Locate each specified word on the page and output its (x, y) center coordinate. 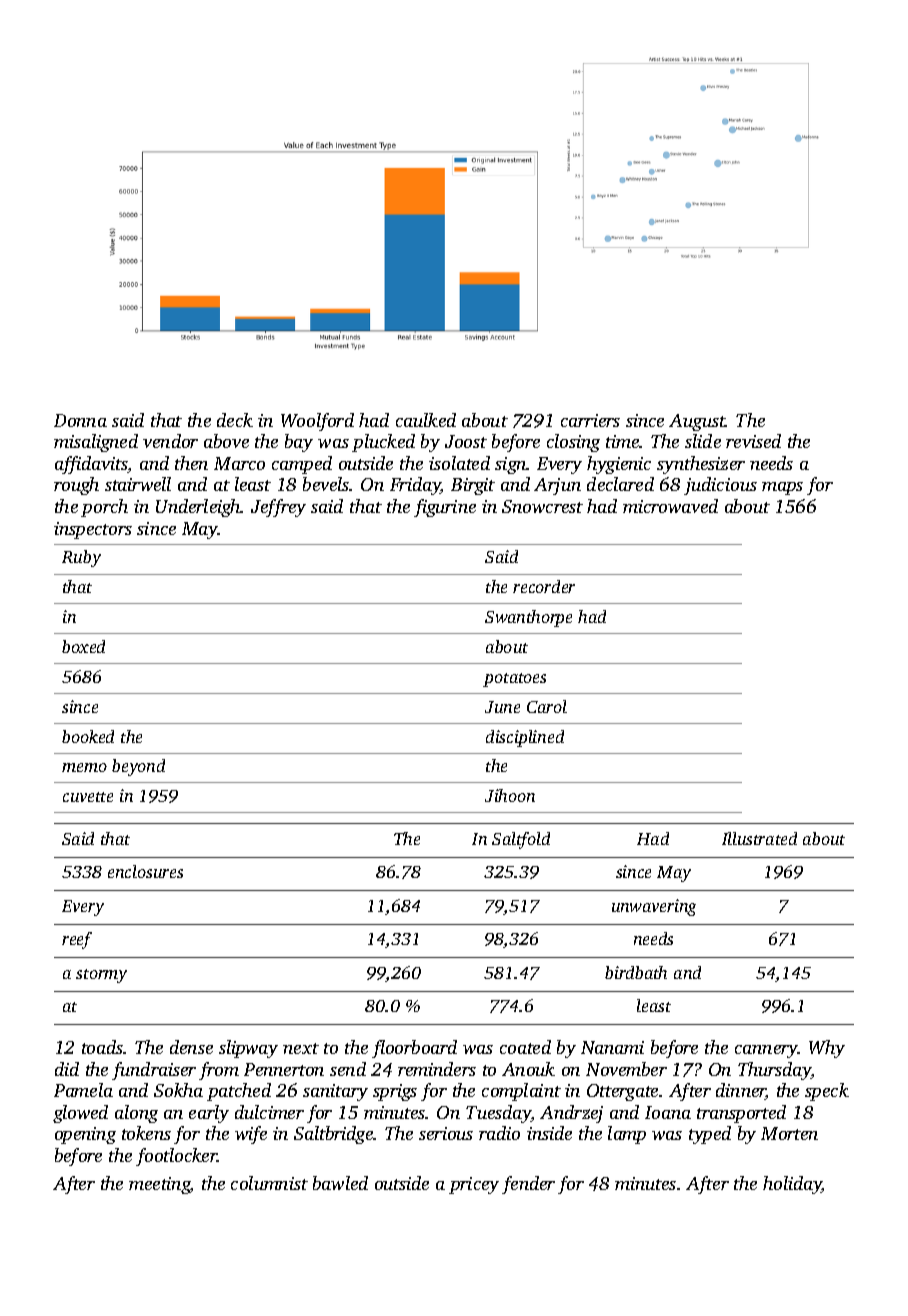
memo (84, 767)
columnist (269, 1183)
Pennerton (284, 1069)
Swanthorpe (528, 618)
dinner (741, 1091)
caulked (426, 420)
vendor (170, 441)
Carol (547, 706)
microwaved (670, 506)
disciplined (525, 738)
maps (782, 488)
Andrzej (571, 1114)
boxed (83, 646)
